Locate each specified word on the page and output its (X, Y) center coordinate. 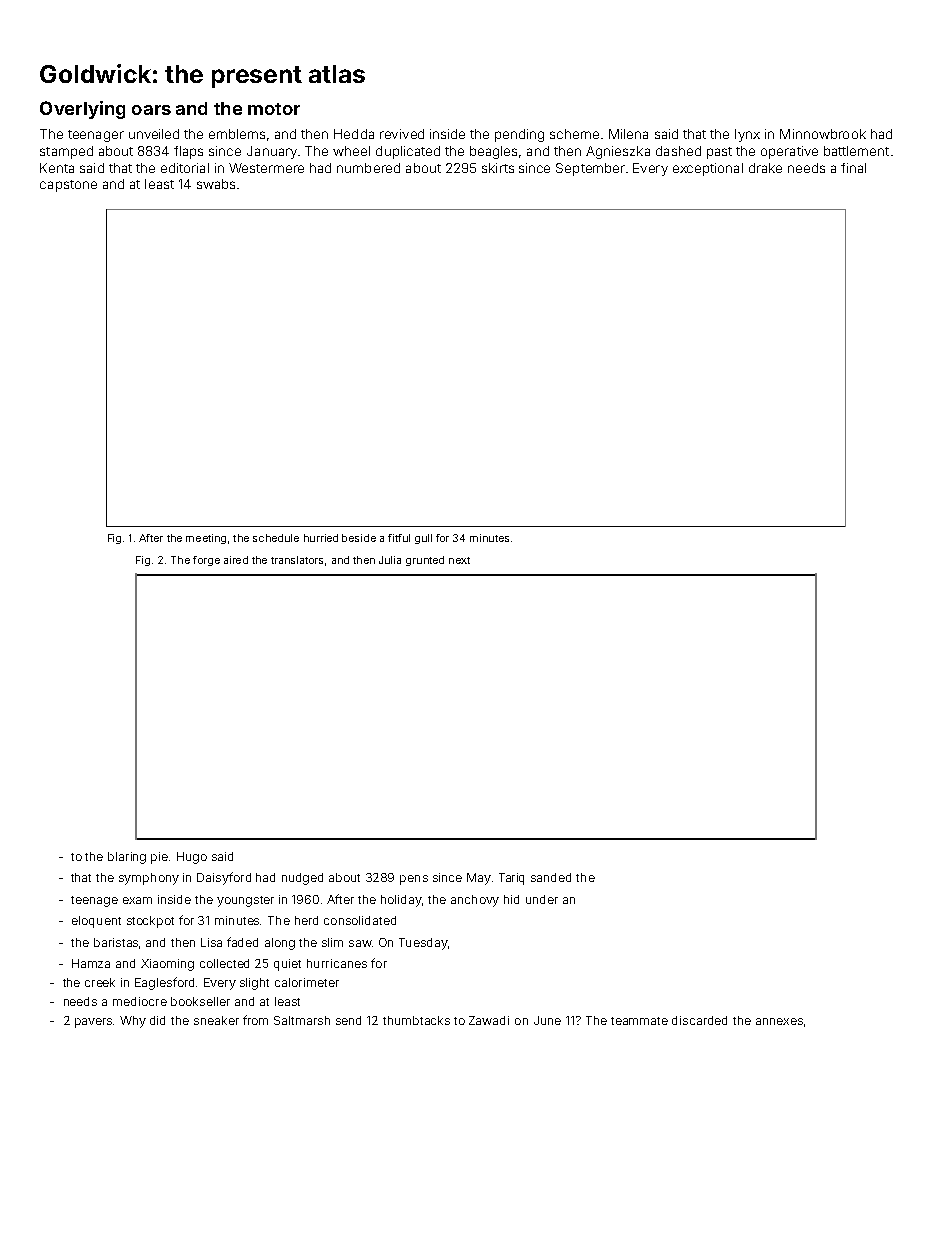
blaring (127, 858)
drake (765, 168)
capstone (68, 186)
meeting (206, 539)
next (459, 560)
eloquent (96, 922)
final (853, 168)
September (590, 169)
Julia (390, 560)
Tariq (511, 879)
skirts (498, 168)
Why (133, 1022)
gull (423, 539)
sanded (551, 877)
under (542, 899)
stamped (66, 152)
